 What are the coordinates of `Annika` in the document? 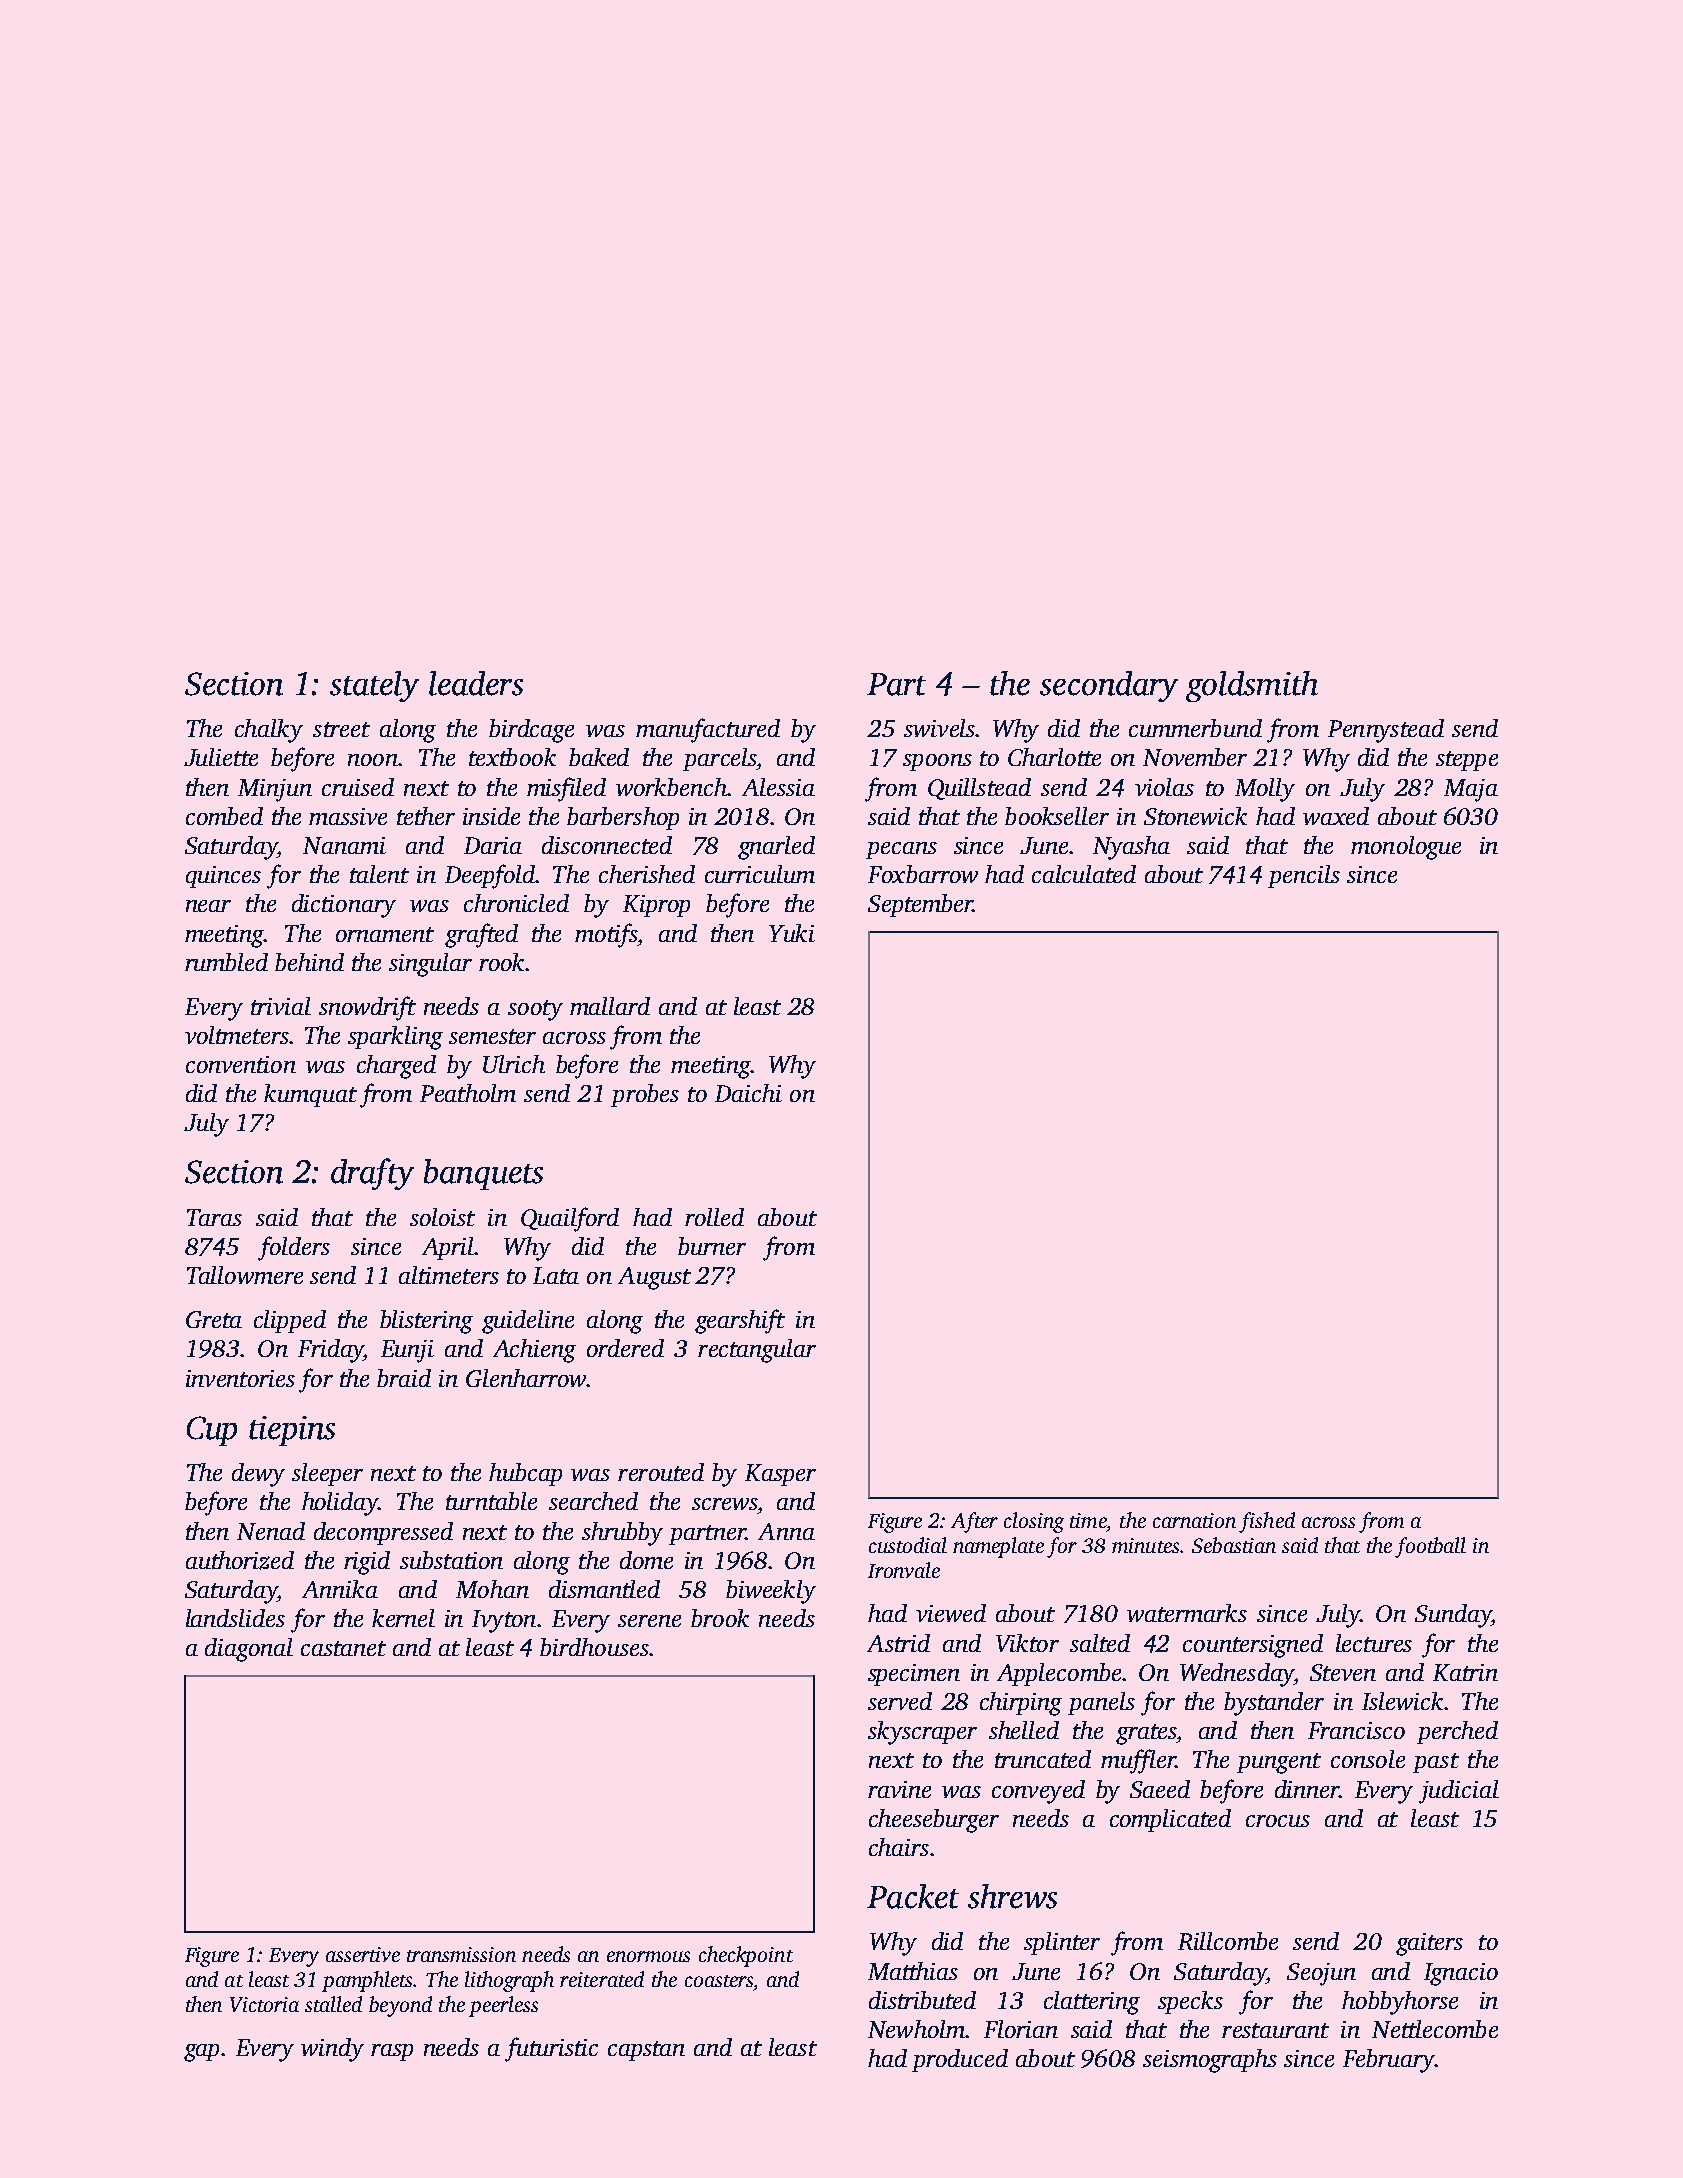 It's located at (340, 1589).
